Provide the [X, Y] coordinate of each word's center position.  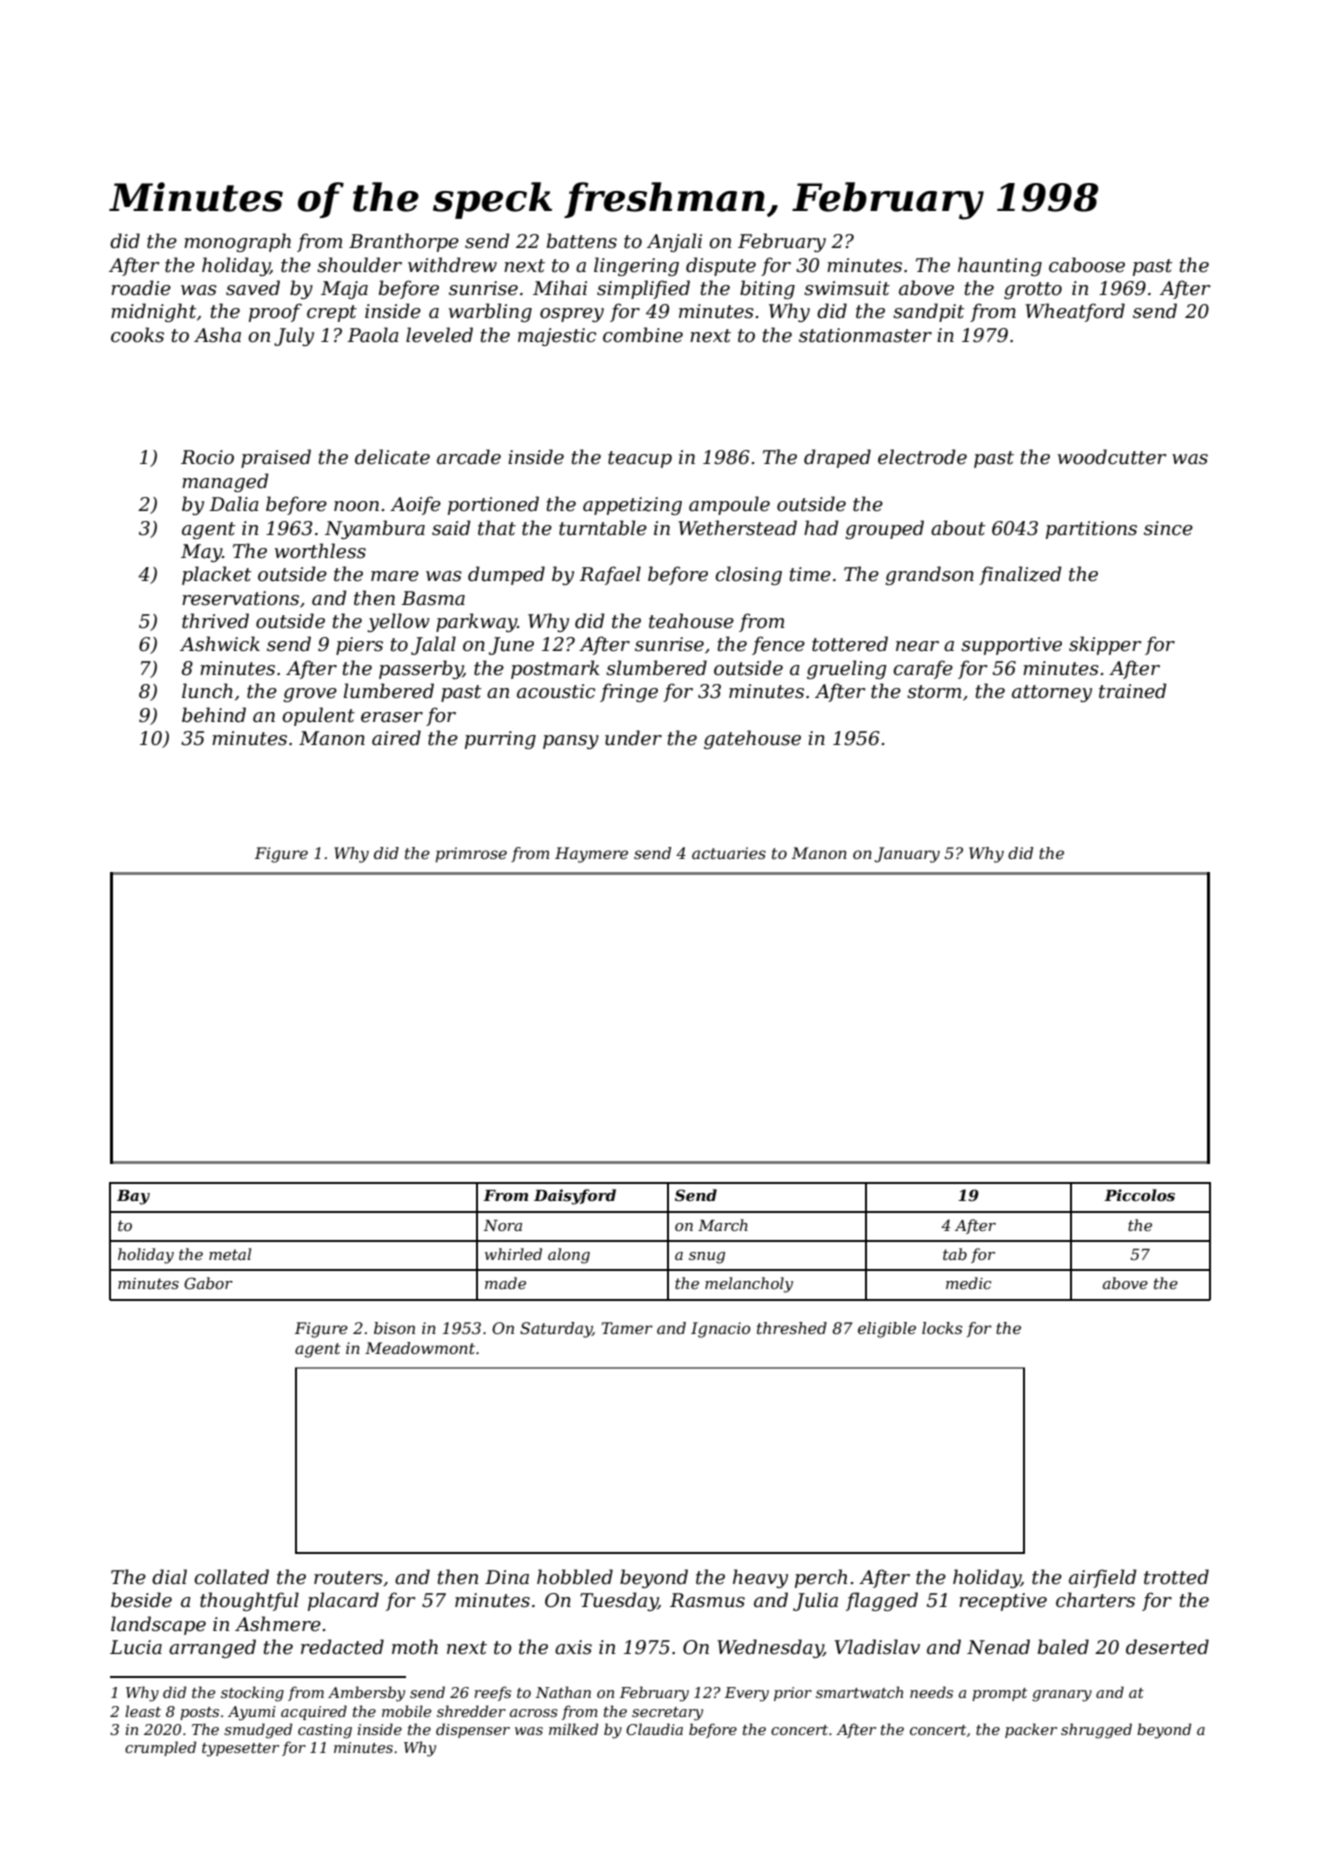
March [723, 1225]
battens [582, 241]
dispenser [473, 1730]
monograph [237, 242]
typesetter [240, 1750]
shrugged [1096, 1731]
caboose [1087, 265]
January [907, 855]
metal [230, 1254]
